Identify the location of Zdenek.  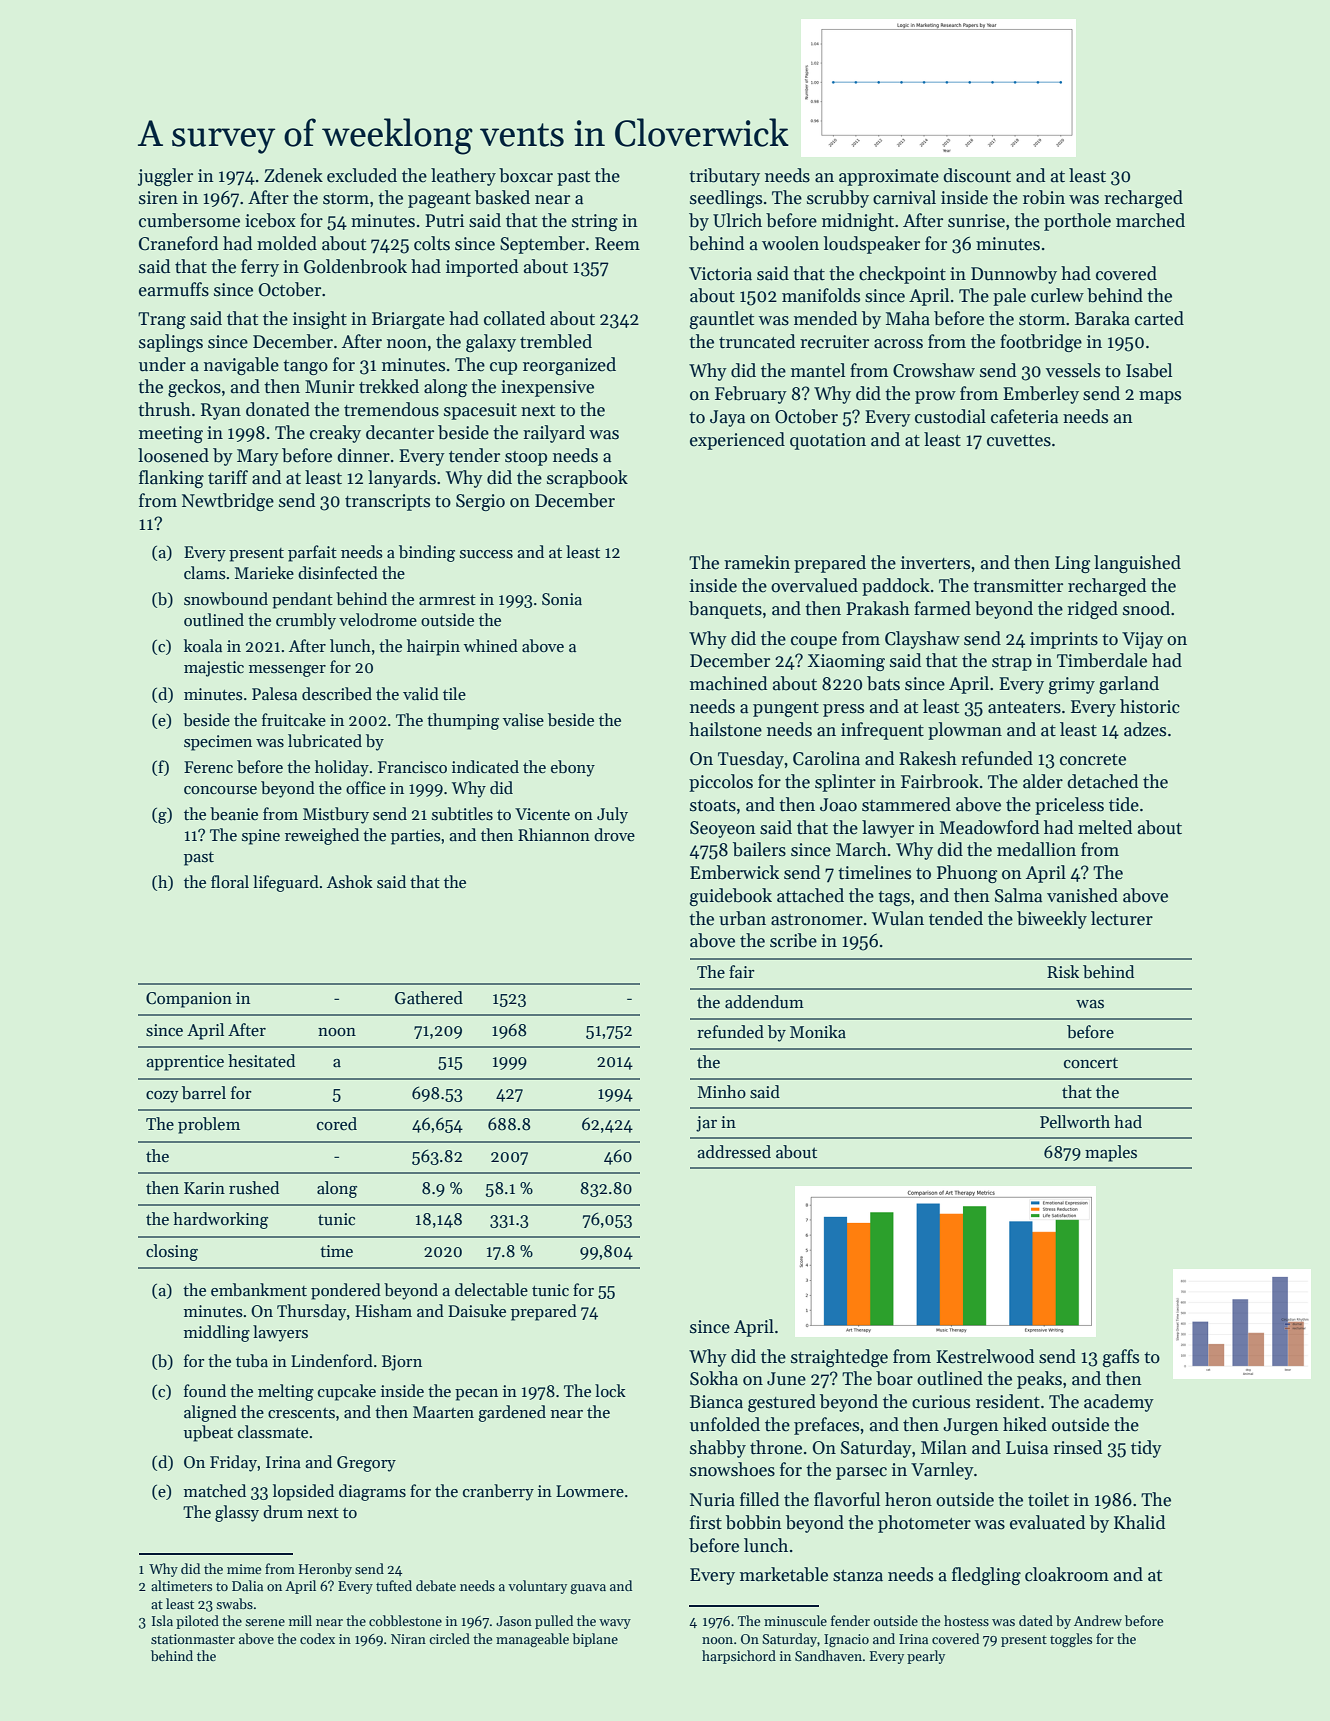
(293, 175).
